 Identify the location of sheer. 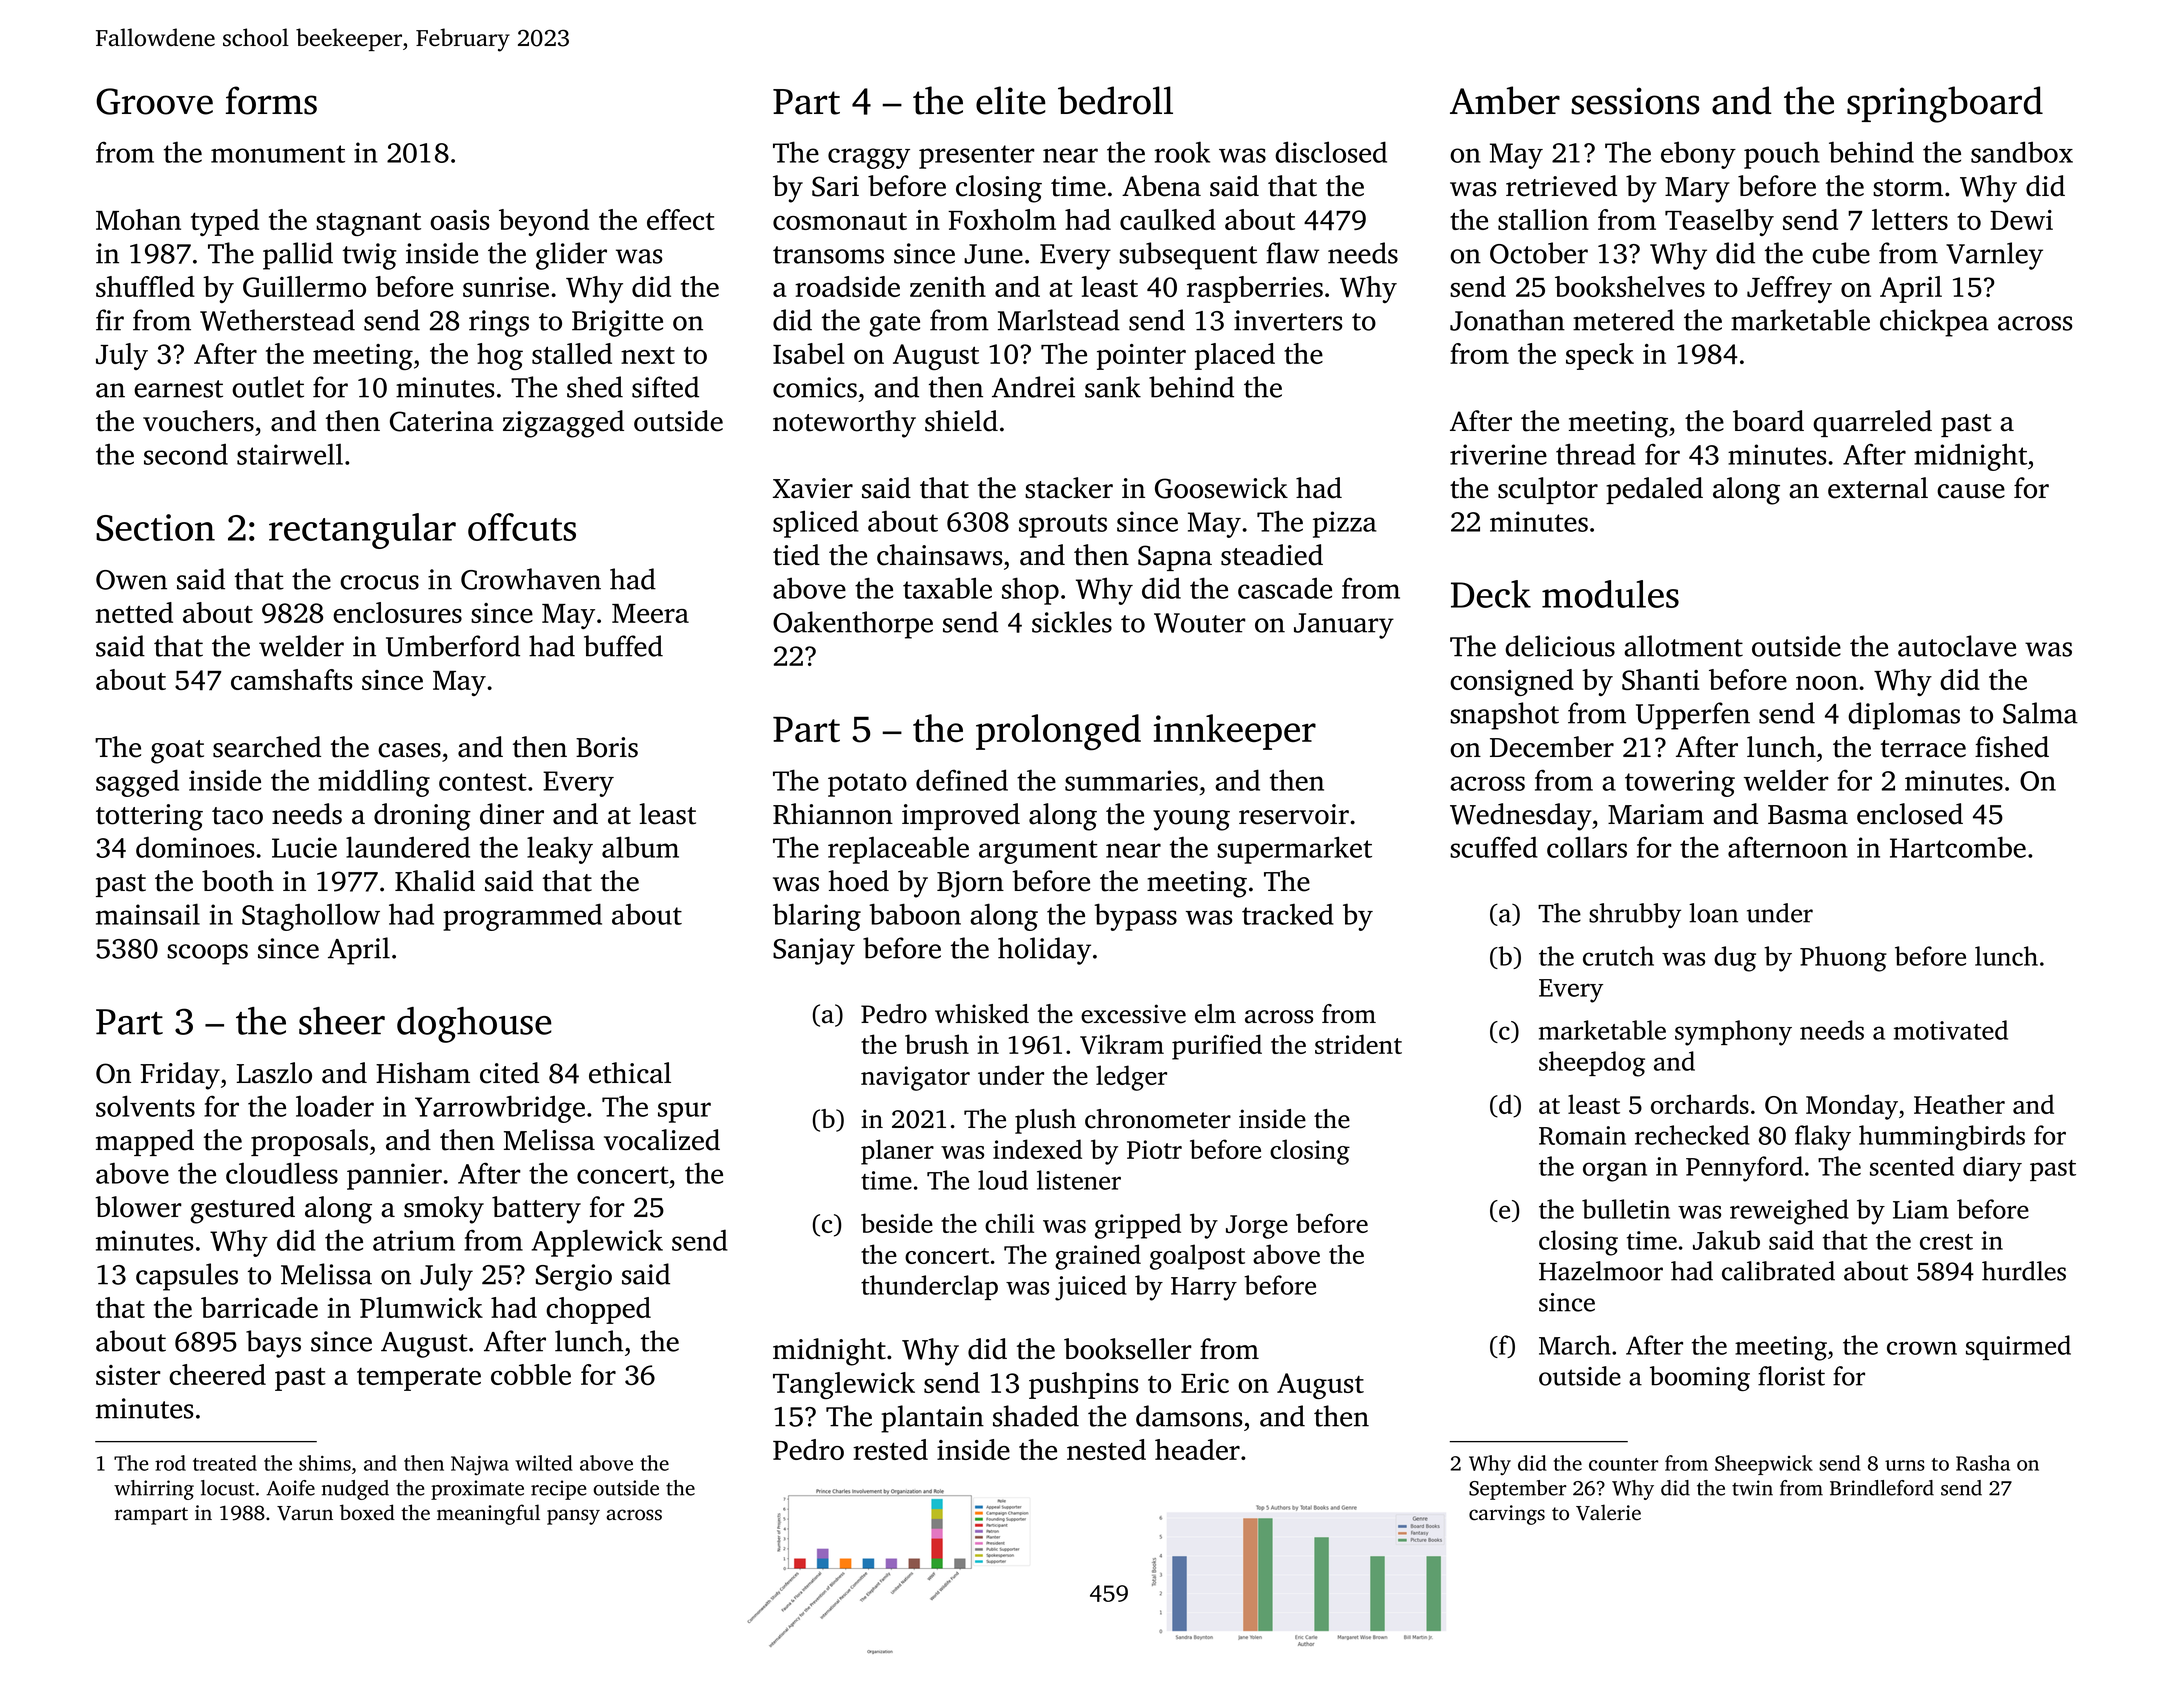
(342, 1021).
